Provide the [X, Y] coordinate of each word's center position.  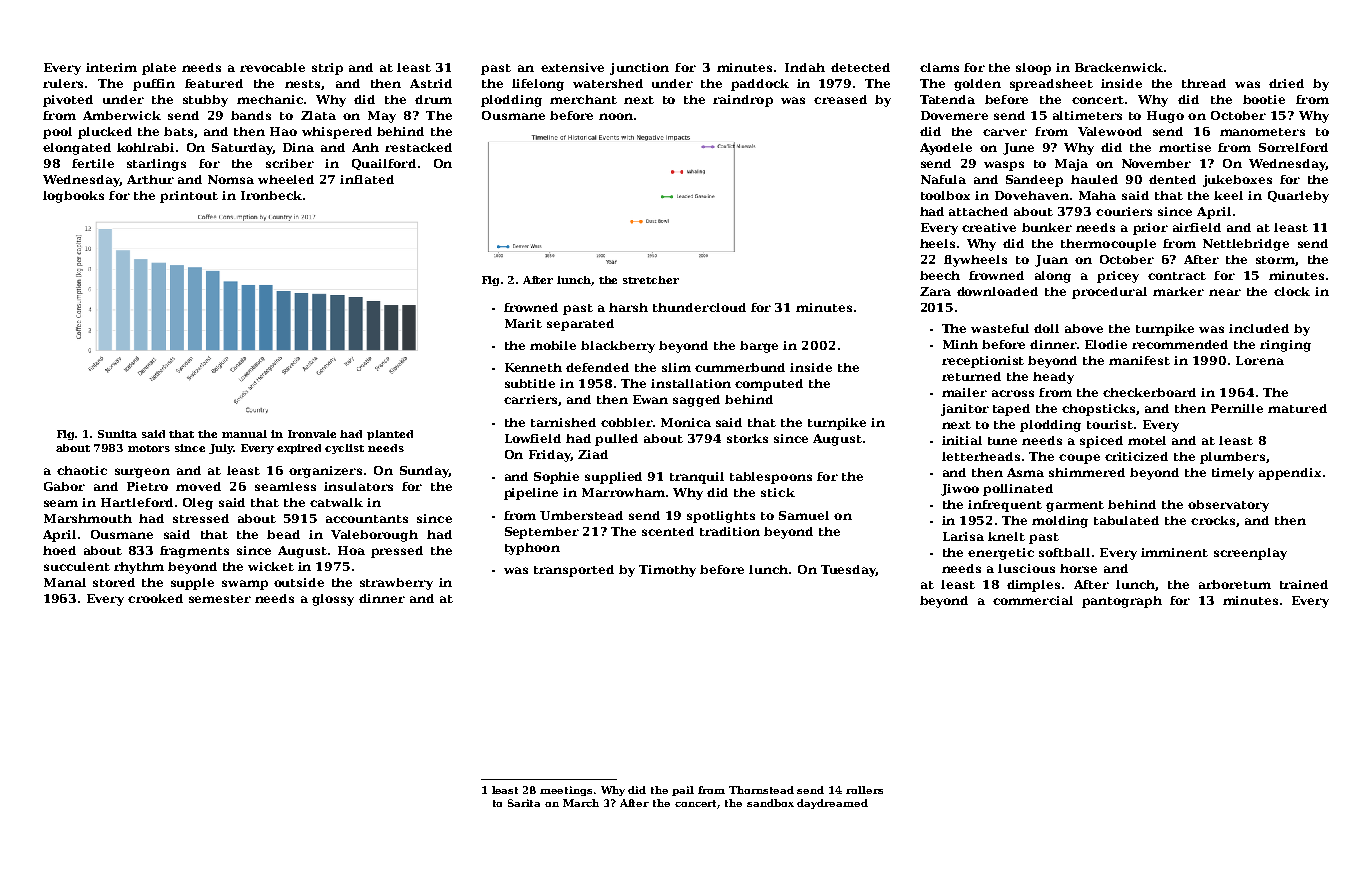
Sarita [524, 803]
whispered [337, 133]
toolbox [945, 195]
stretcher [651, 280]
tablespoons [771, 478]
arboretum [1235, 584]
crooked [155, 598]
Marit [523, 323]
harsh [628, 307]
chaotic [82, 470]
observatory [1228, 506]
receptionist [983, 362]
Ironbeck [271, 195]
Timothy [667, 571]
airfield [1197, 227]
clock [1292, 291]
